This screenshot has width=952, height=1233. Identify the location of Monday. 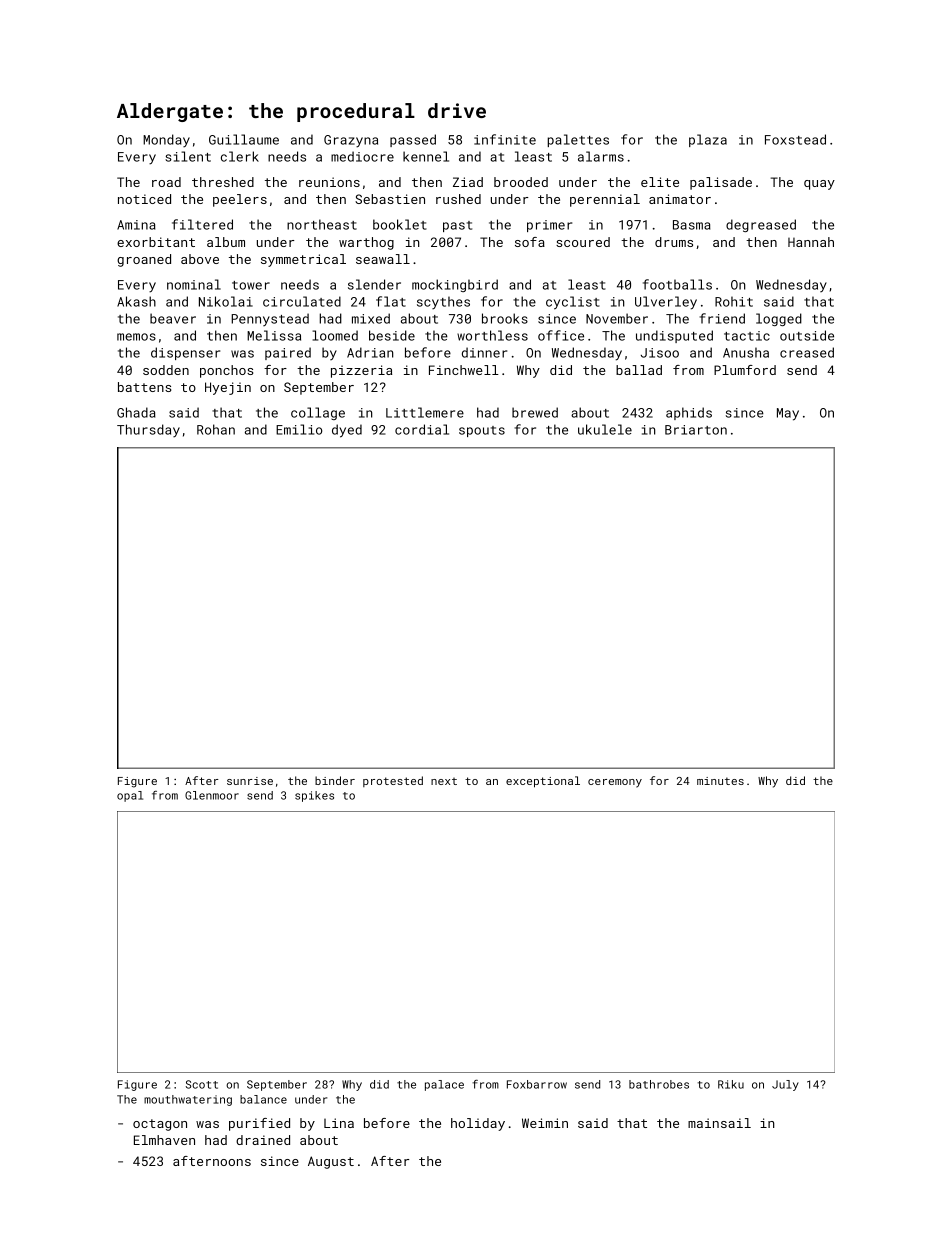
(166, 140).
